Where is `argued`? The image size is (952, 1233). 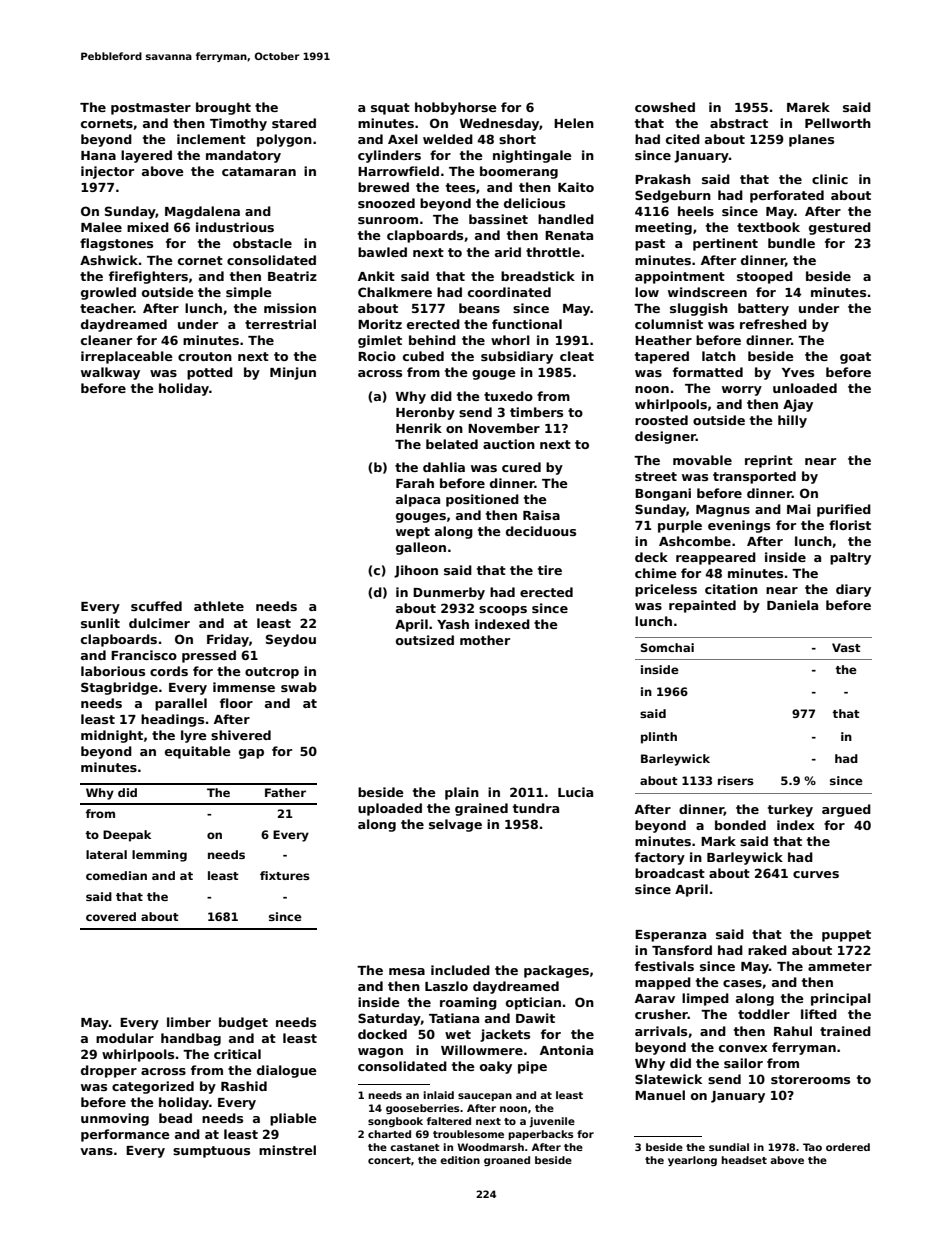
argued is located at coordinates (846, 810).
